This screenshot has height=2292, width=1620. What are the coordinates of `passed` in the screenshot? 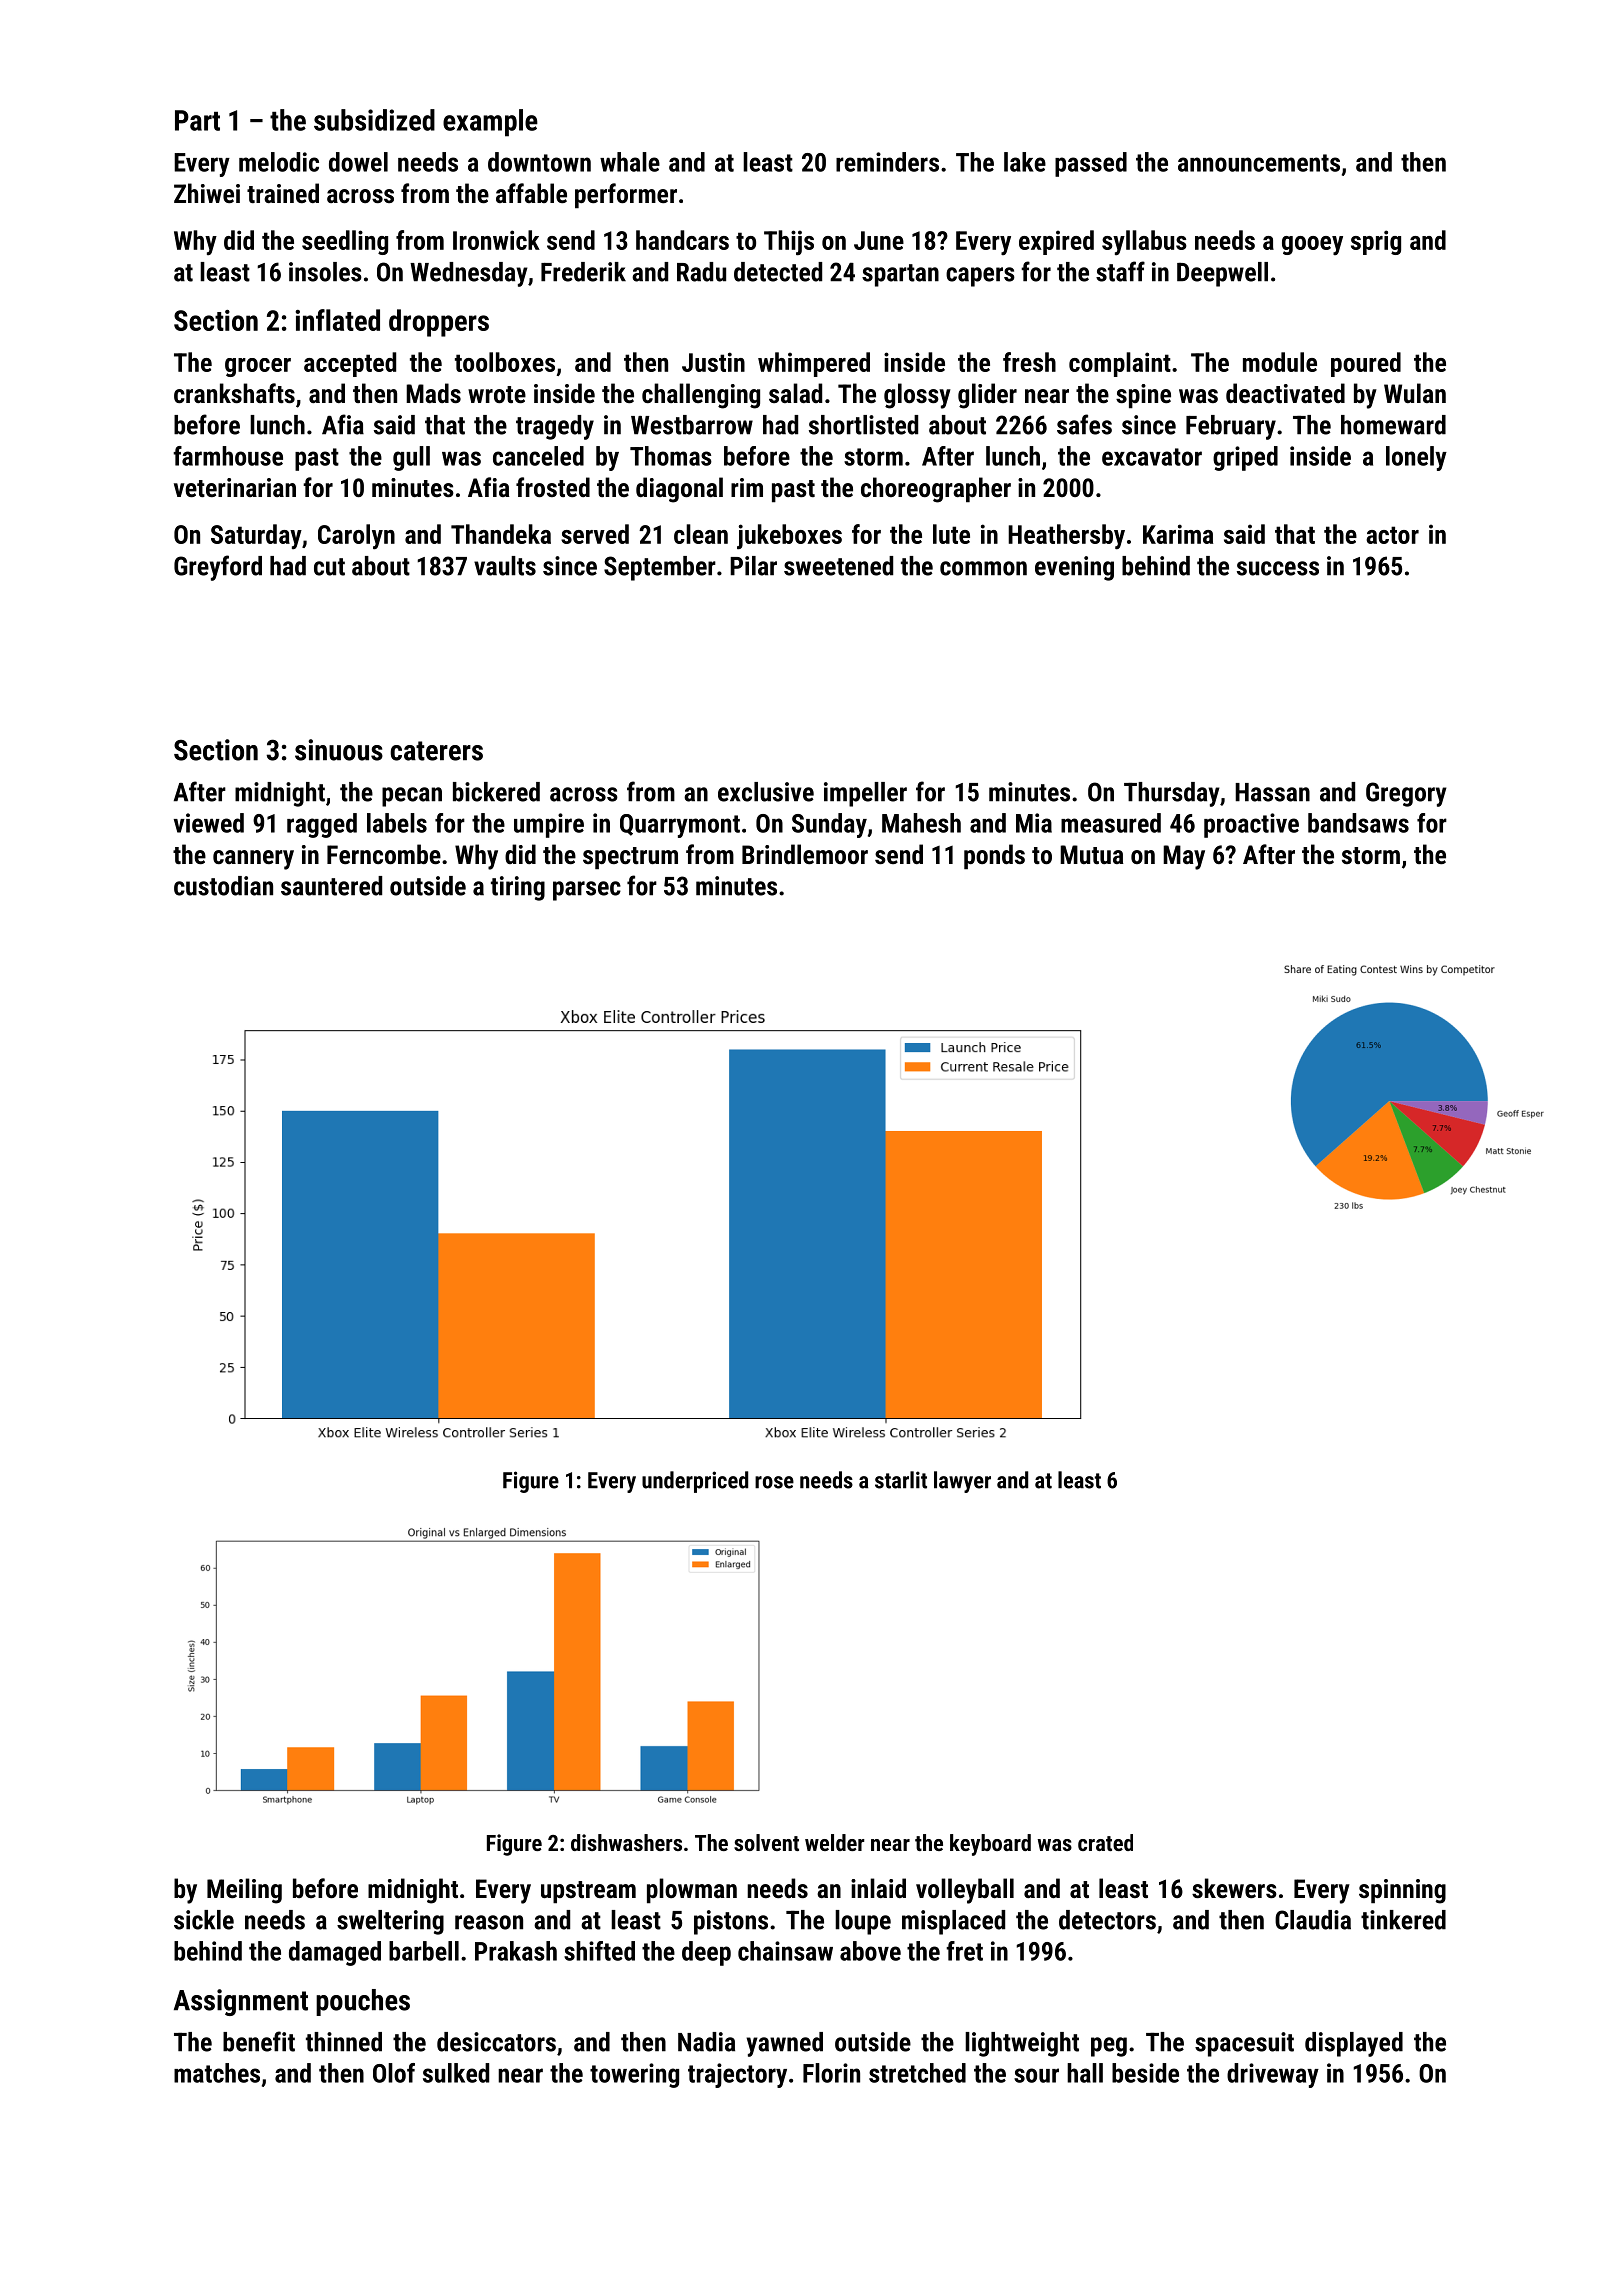 It's located at (1091, 164).
